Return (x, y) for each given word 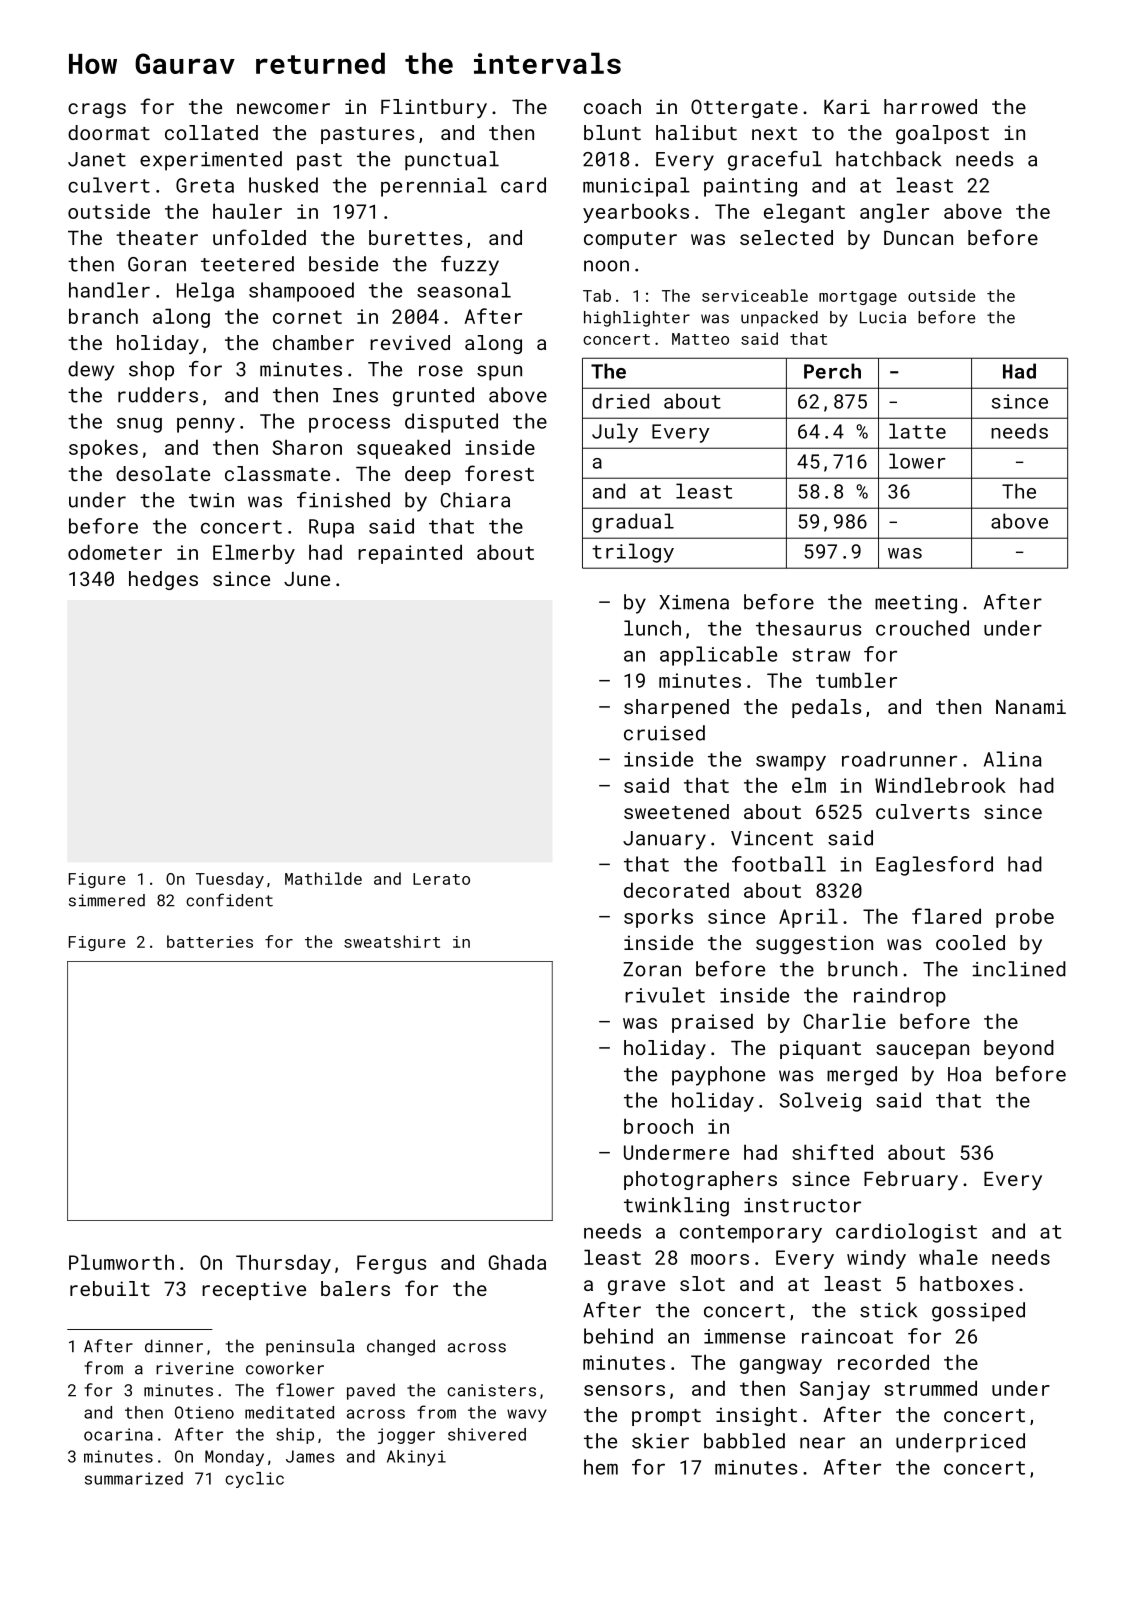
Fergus (391, 1264)
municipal (636, 187)
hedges (163, 580)
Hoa (964, 1074)
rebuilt (110, 1288)
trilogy (633, 553)
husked (283, 185)
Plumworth (121, 1262)
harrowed (930, 106)
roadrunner (899, 759)
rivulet (665, 995)
